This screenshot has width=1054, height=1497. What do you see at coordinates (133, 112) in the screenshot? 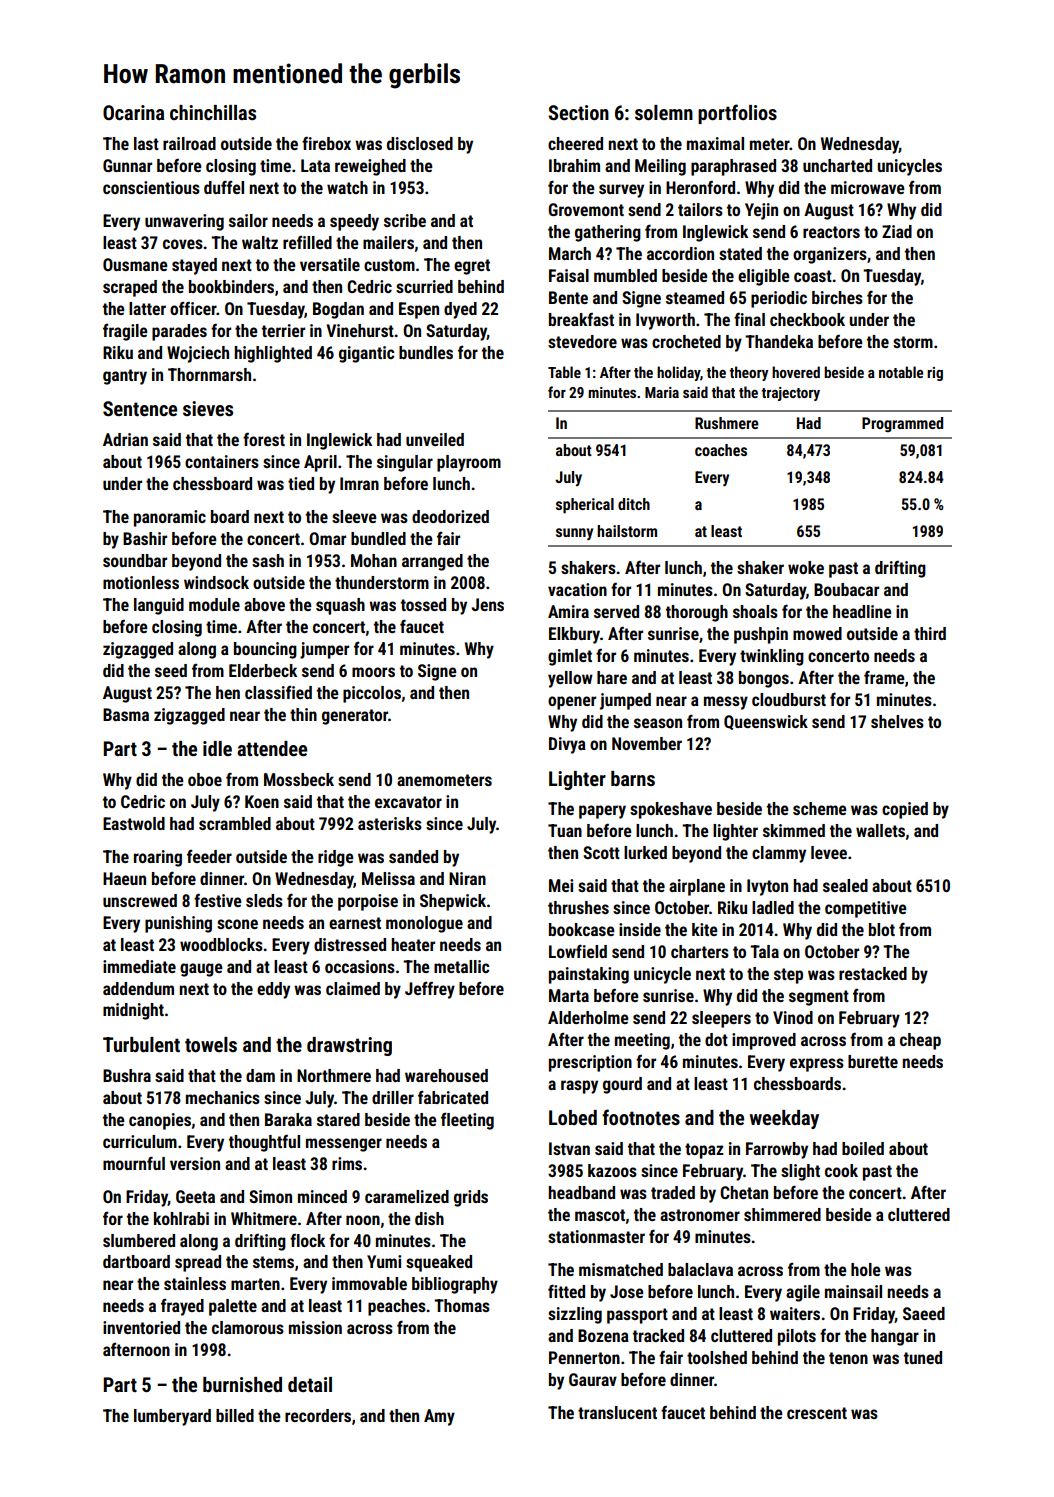
I see `Ocarina` at bounding box center [133, 112].
